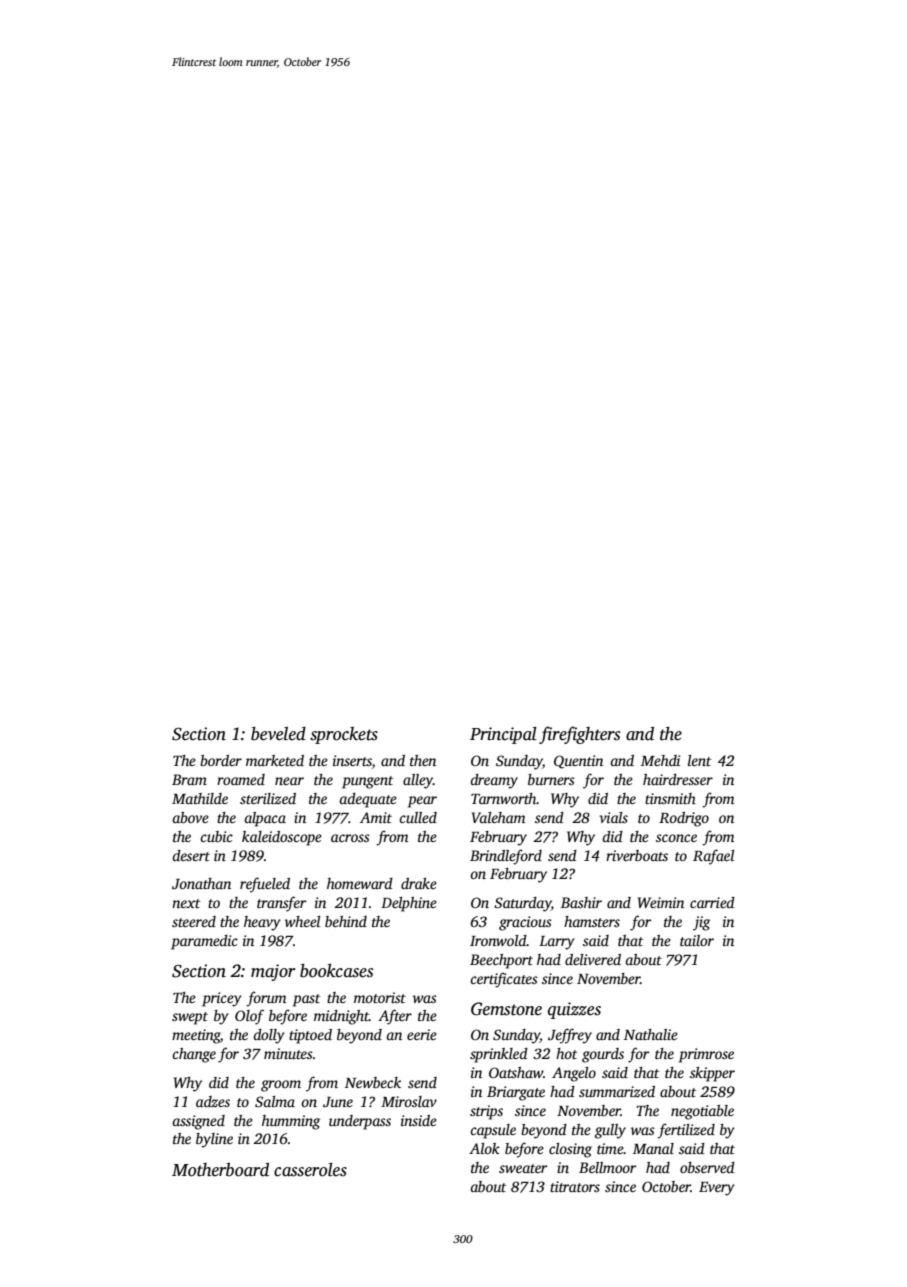  What do you see at coordinates (222, 999) in the page?
I see `pricey` at bounding box center [222, 999].
